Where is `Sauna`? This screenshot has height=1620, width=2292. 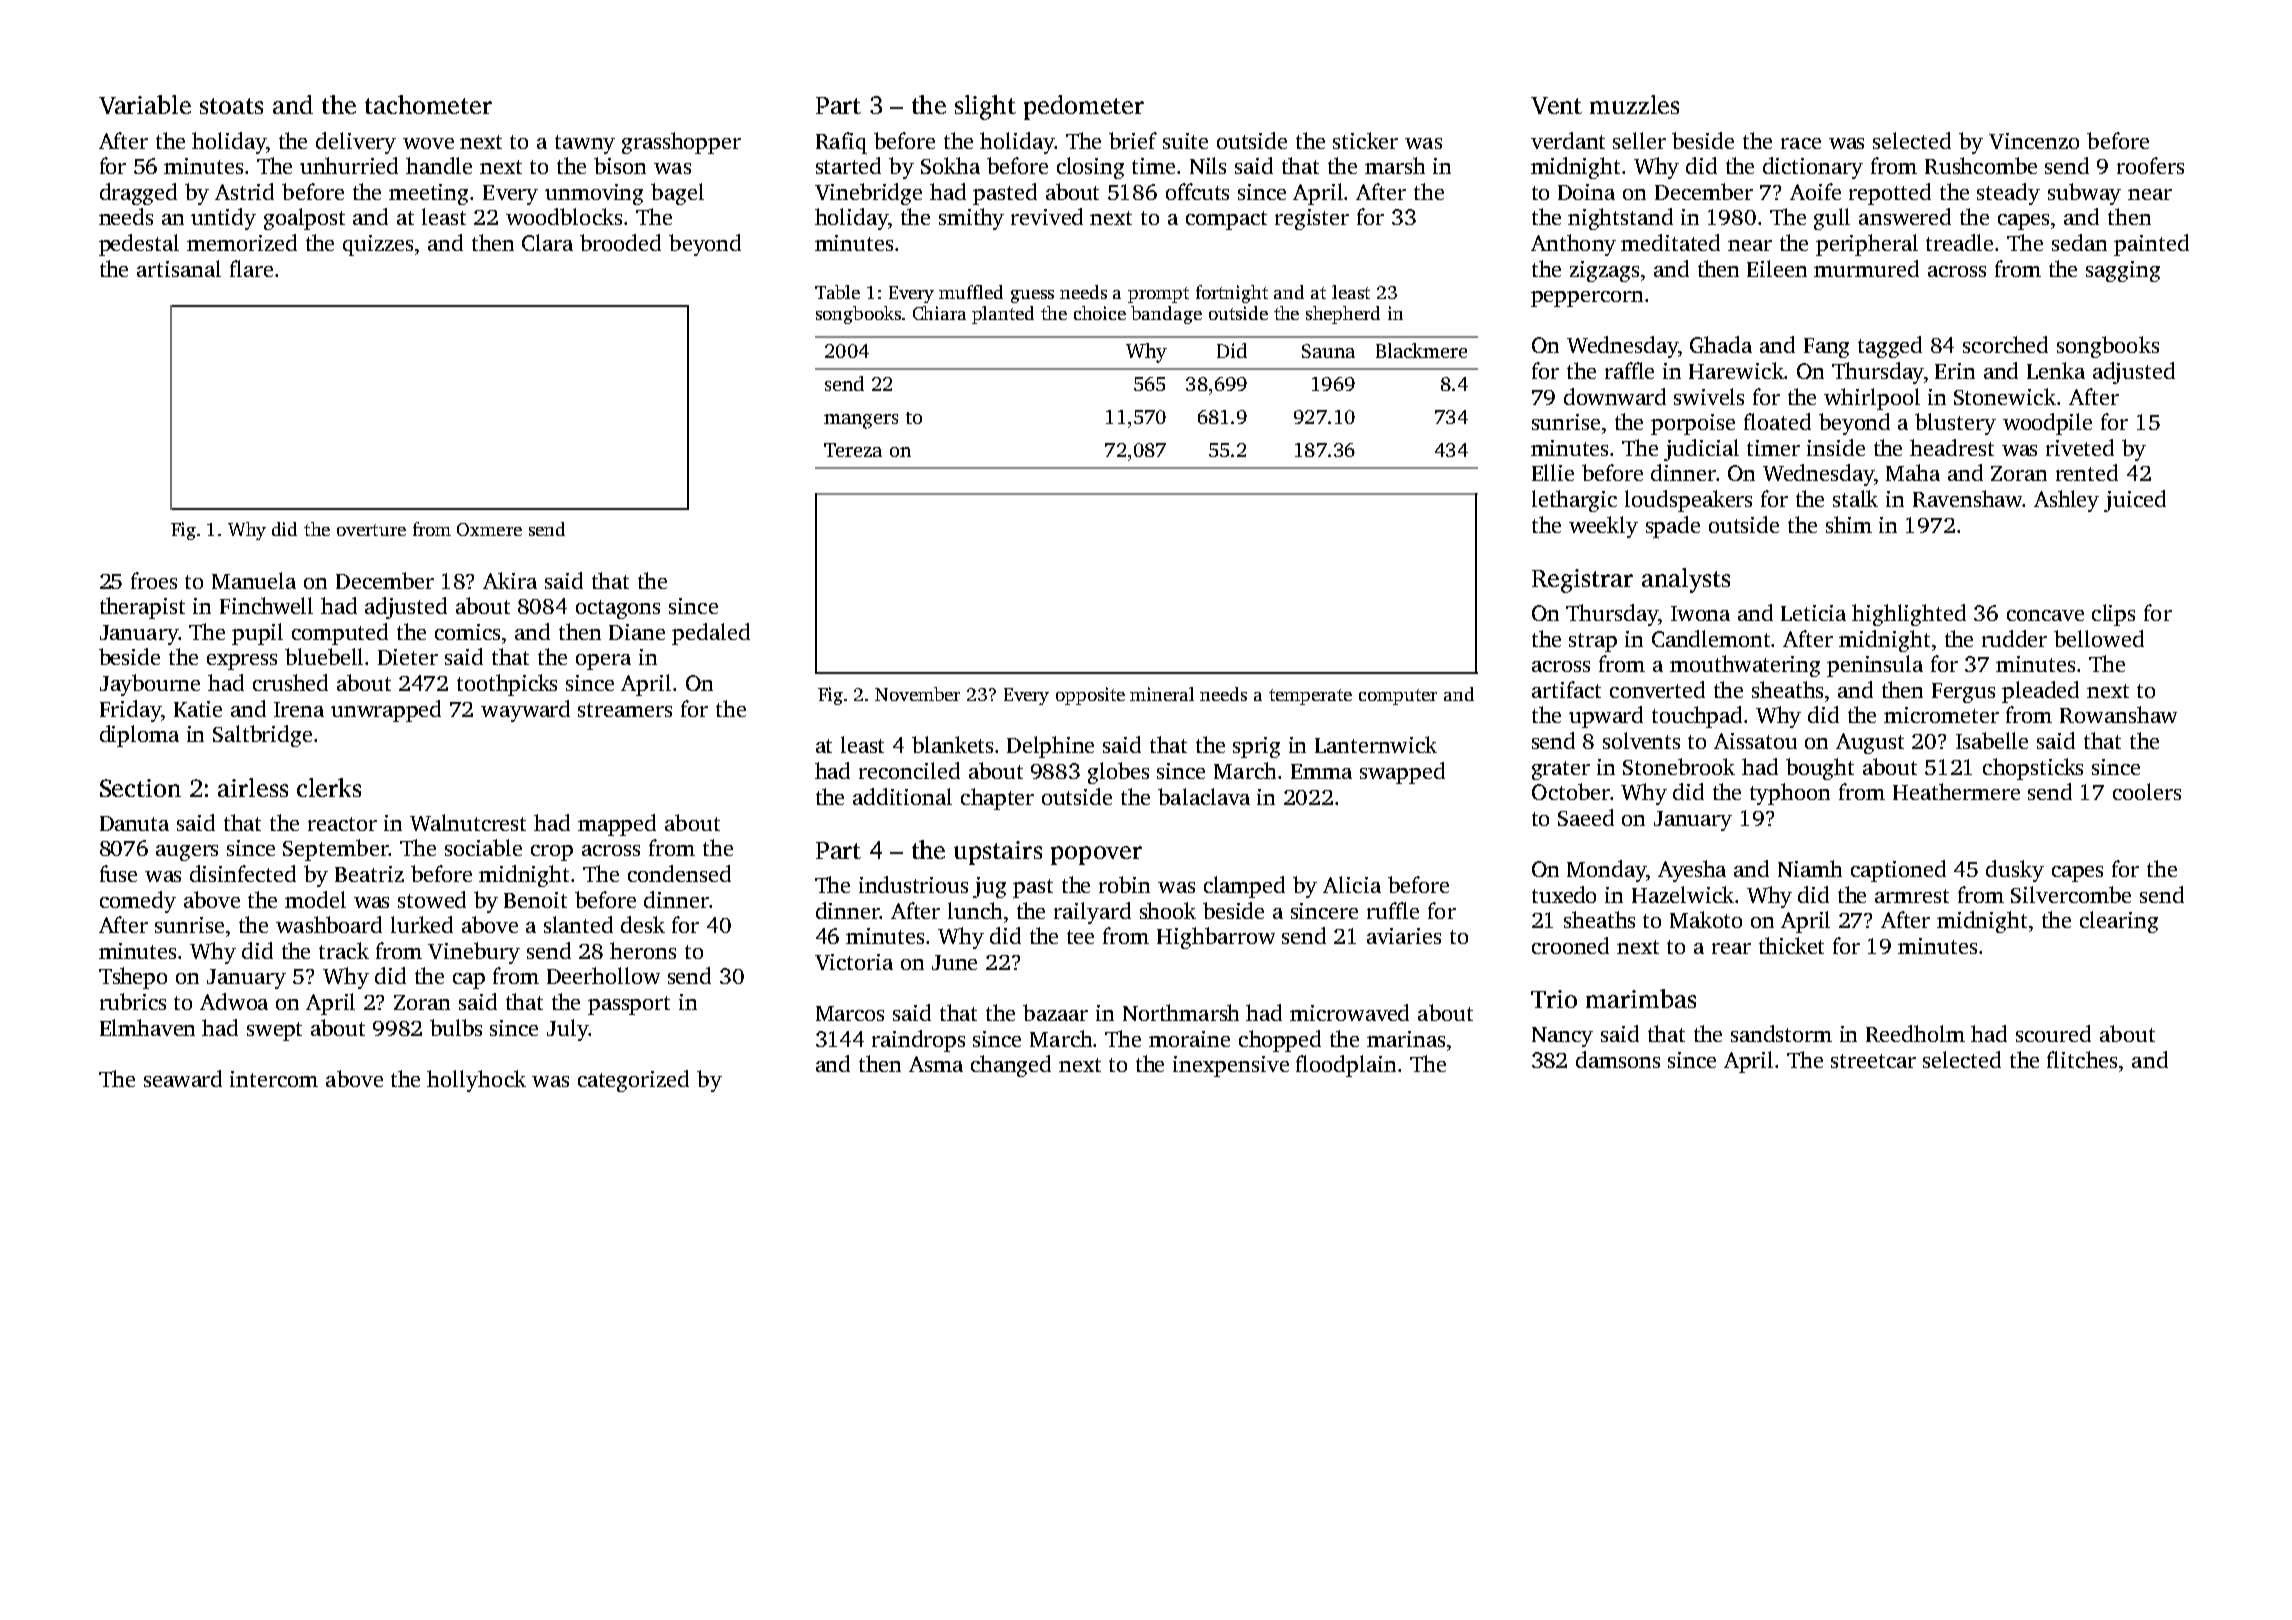 Sauna is located at coordinates (1328, 351).
